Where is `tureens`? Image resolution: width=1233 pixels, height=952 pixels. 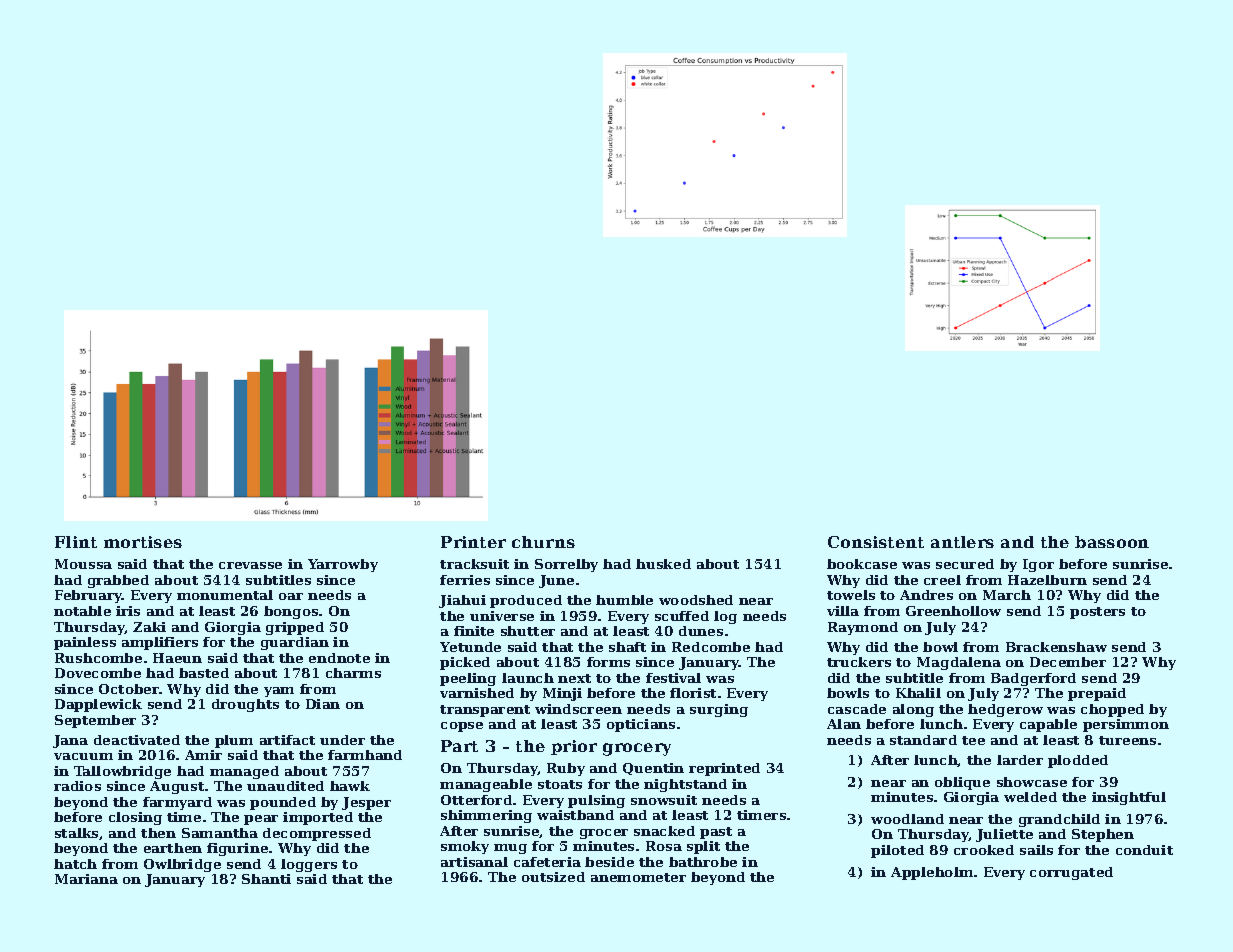 tureens is located at coordinates (1127, 740).
